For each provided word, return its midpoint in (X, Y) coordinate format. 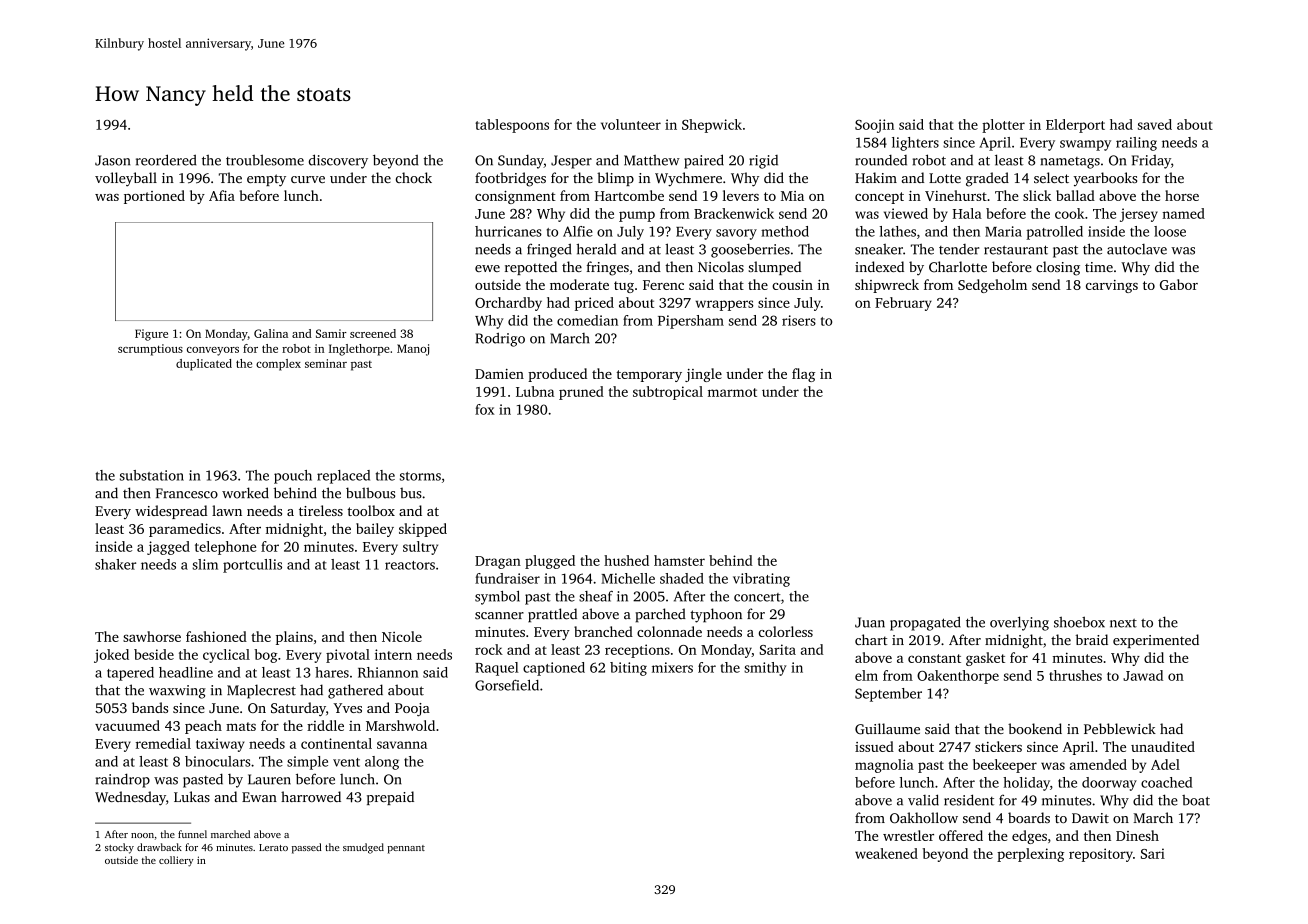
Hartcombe (629, 195)
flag (803, 375)
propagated (925, 623)
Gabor (1179, 284)
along (382, 763)
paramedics (185, 530)
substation (152, 475)
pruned (581, 393)
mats (241, 726)
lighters (915, 144)
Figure (151, 335)
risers (799, 320)
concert (757, 597)
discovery (338, 161)
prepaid (390, 798)
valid (923, 800)
